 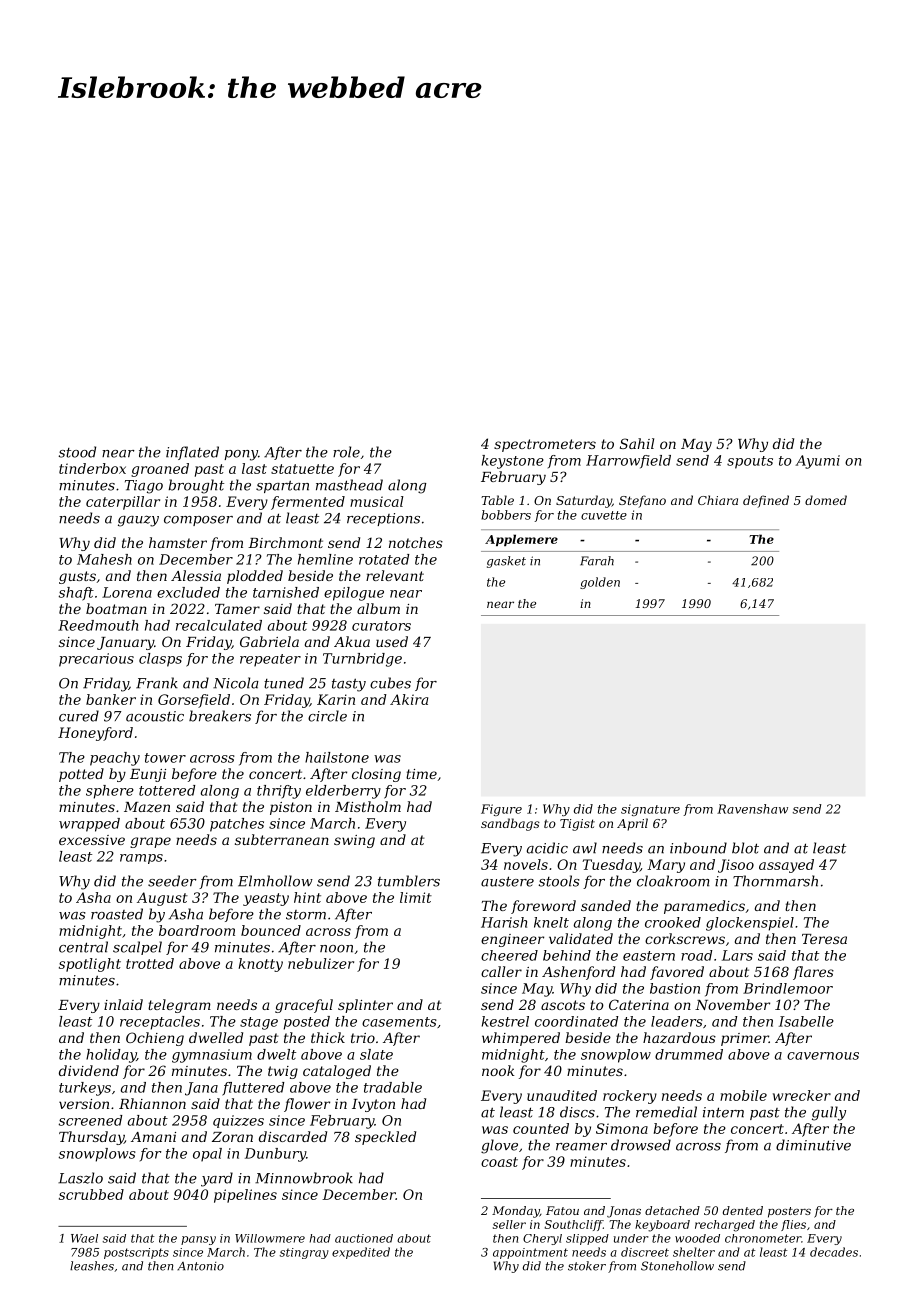 I want to click on signature, so click(x=650, y=810).
